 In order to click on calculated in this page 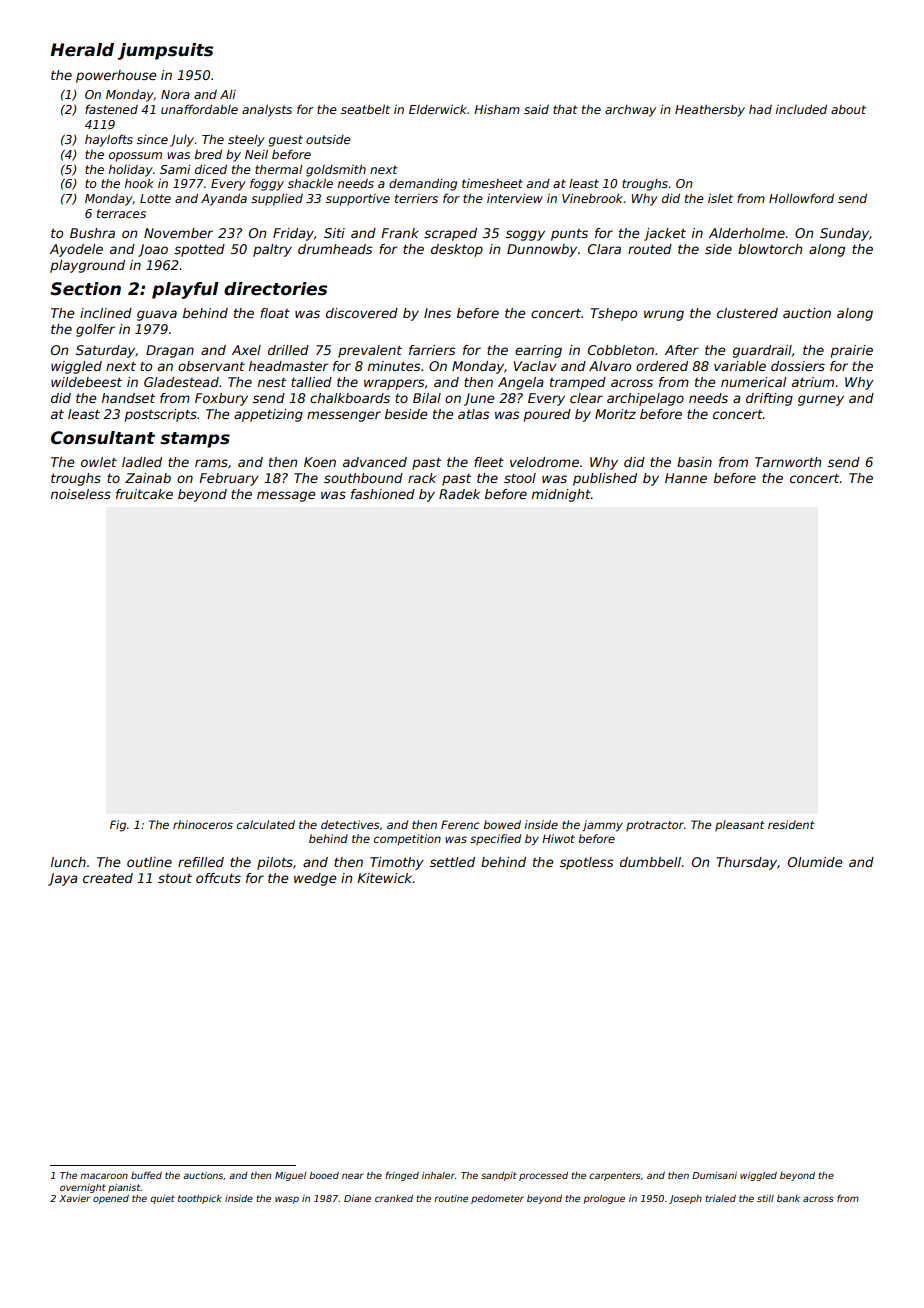, I will do `click(266, 824)`.
